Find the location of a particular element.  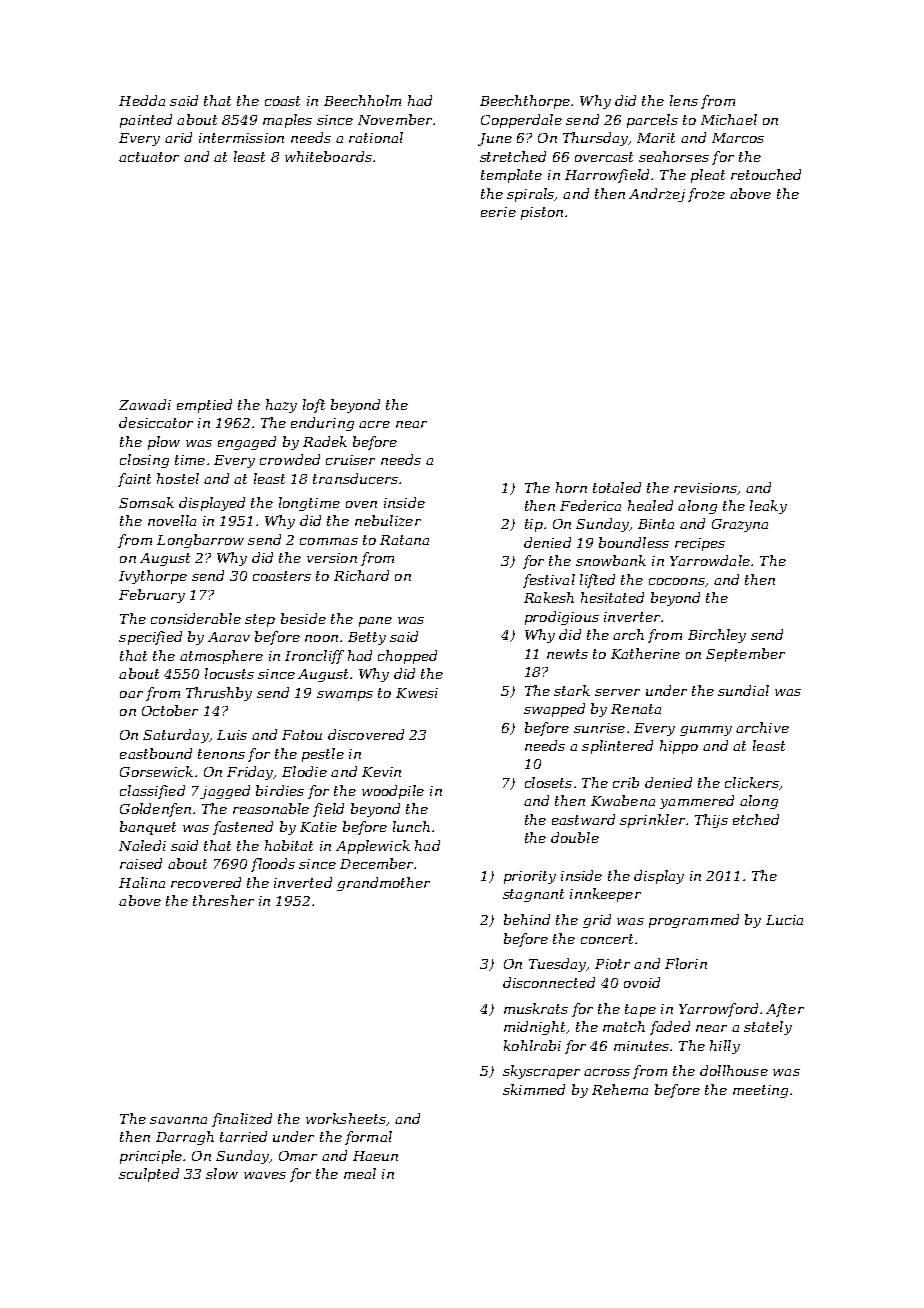

acre is located at coordinates (374, 424).
